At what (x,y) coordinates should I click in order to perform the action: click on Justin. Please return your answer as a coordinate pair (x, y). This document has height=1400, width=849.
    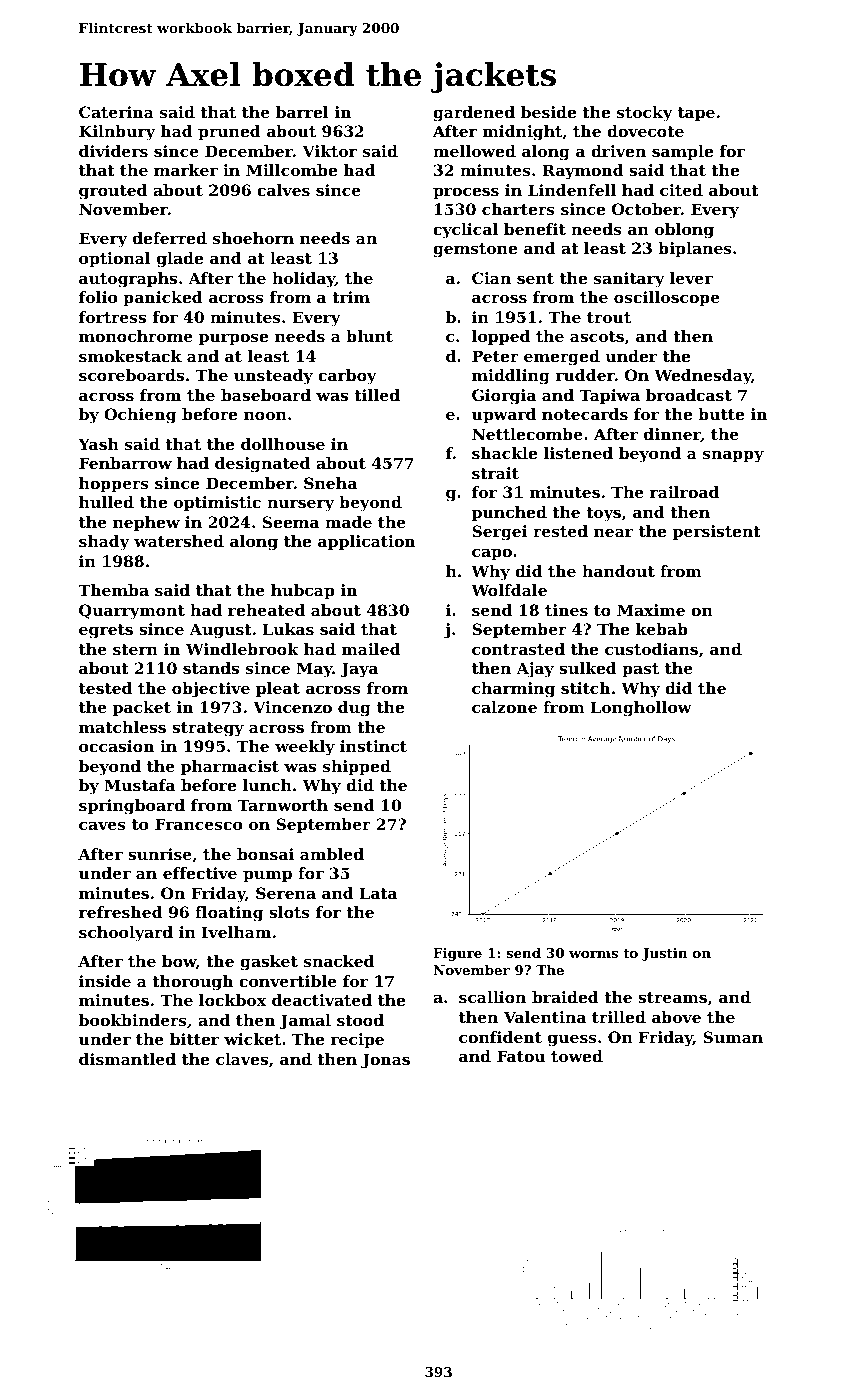
    Looking at the image, I should click on (665, 954).
